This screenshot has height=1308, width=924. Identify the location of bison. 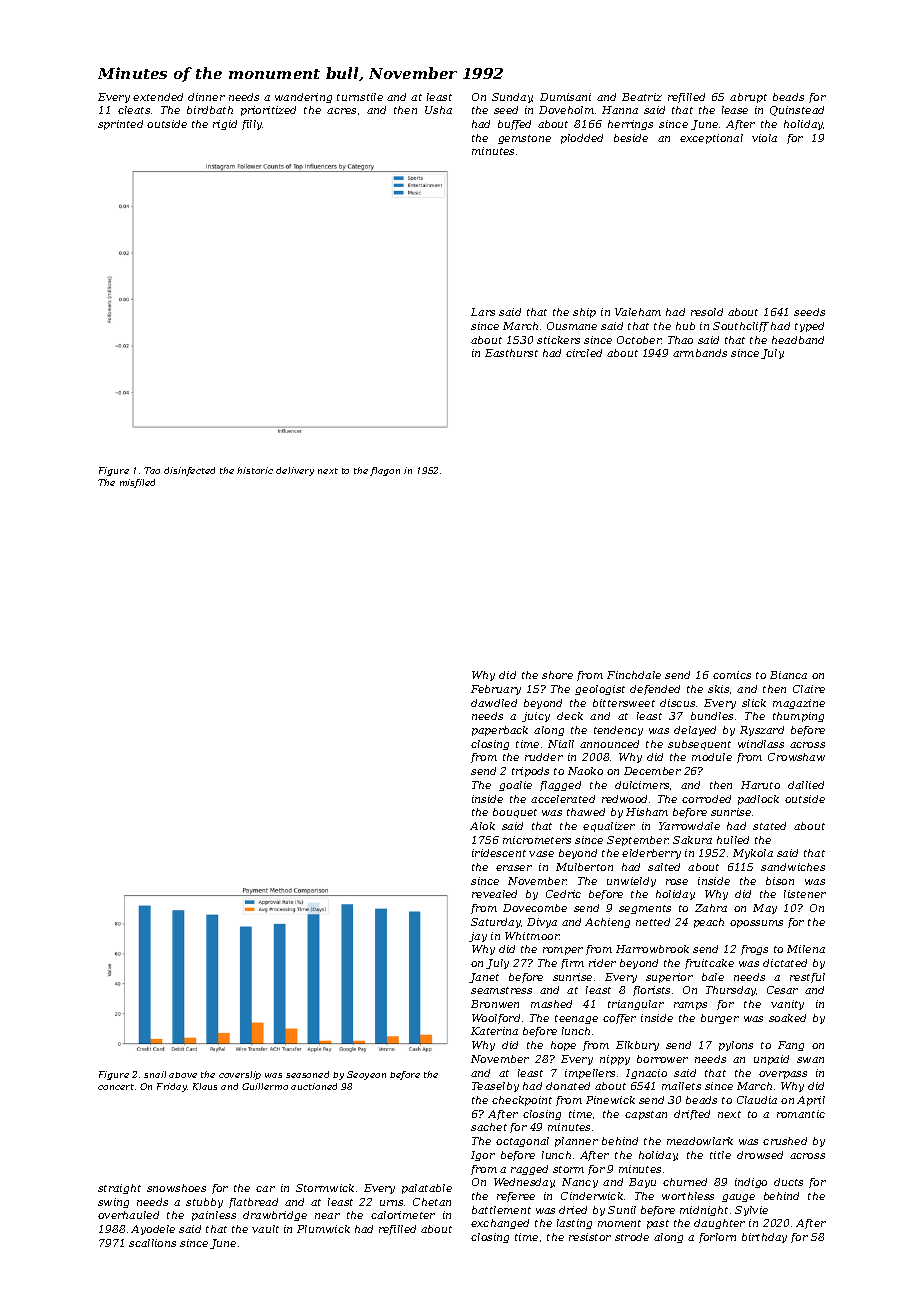
(780, 881).
